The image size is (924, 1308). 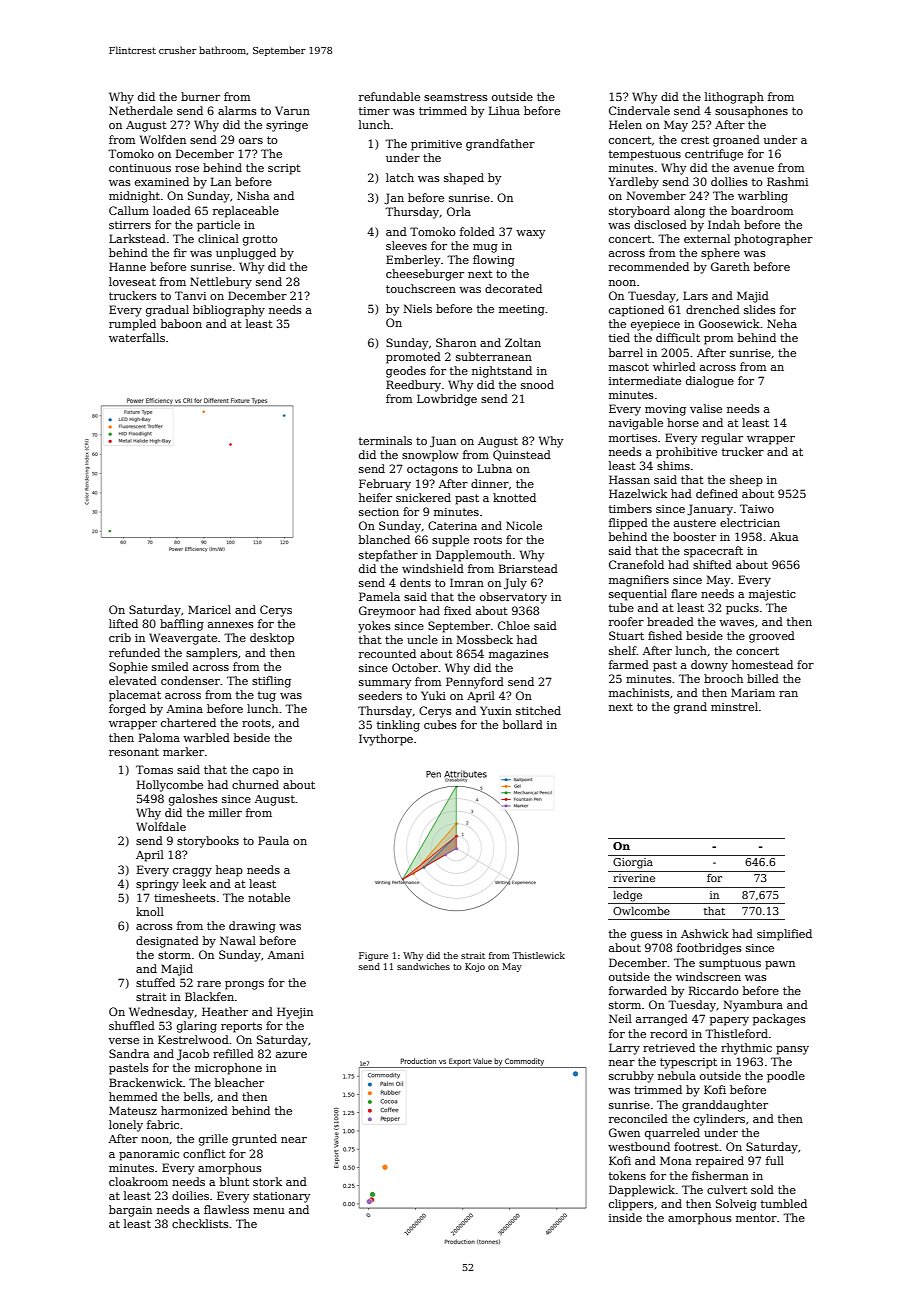 What do you see at coordinates (756, 1218) in the screenshot?
I see `mentor` at bounding box center [756, 1218].
